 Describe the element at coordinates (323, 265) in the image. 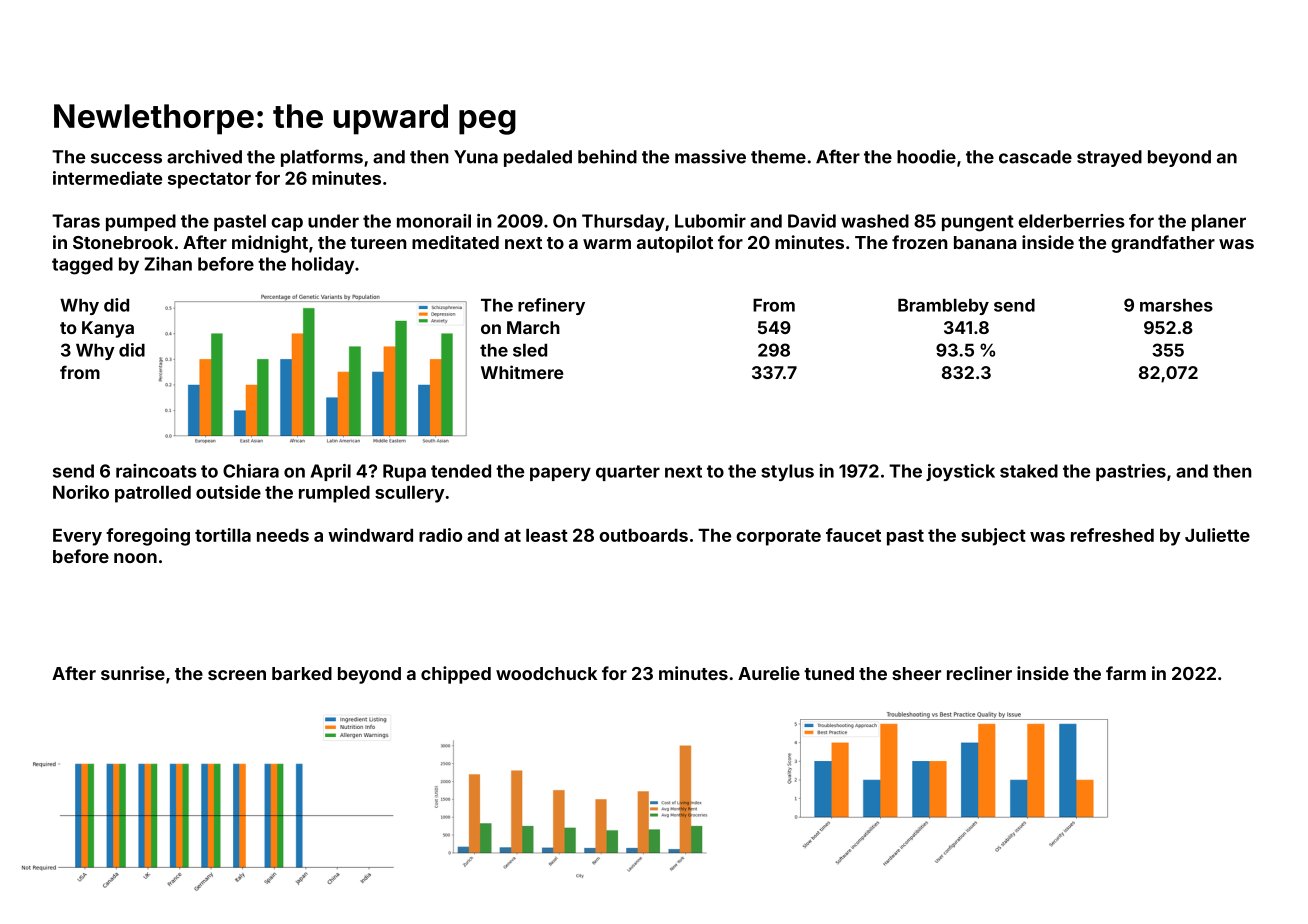

I see `holiday` at that location.
